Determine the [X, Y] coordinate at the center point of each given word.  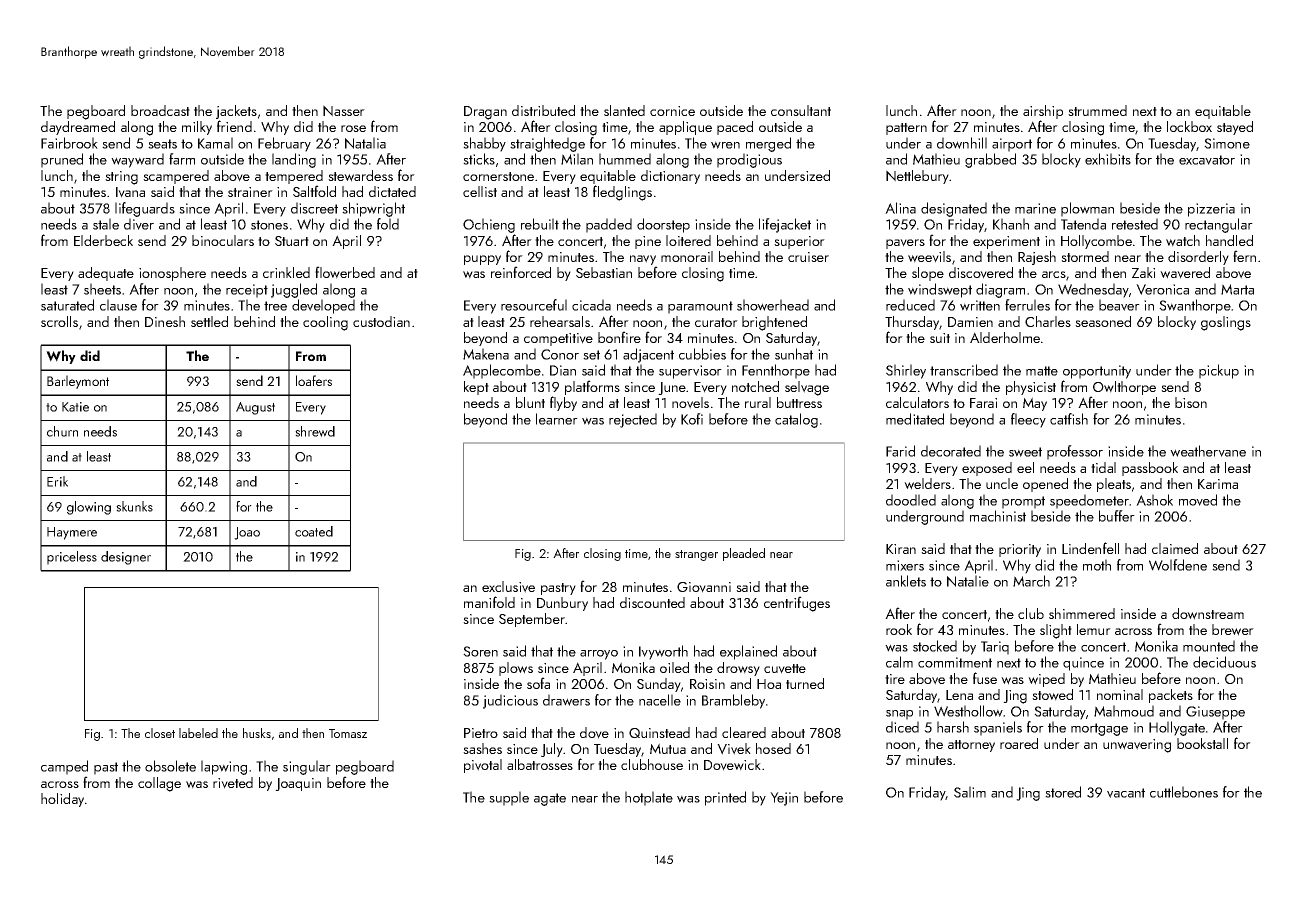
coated [314, 531]
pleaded [744, 554]
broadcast [160, 110]
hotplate [649, 798]
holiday [62, 800]
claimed [1175, 548]
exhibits [1108, 159]
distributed [543, 110]
